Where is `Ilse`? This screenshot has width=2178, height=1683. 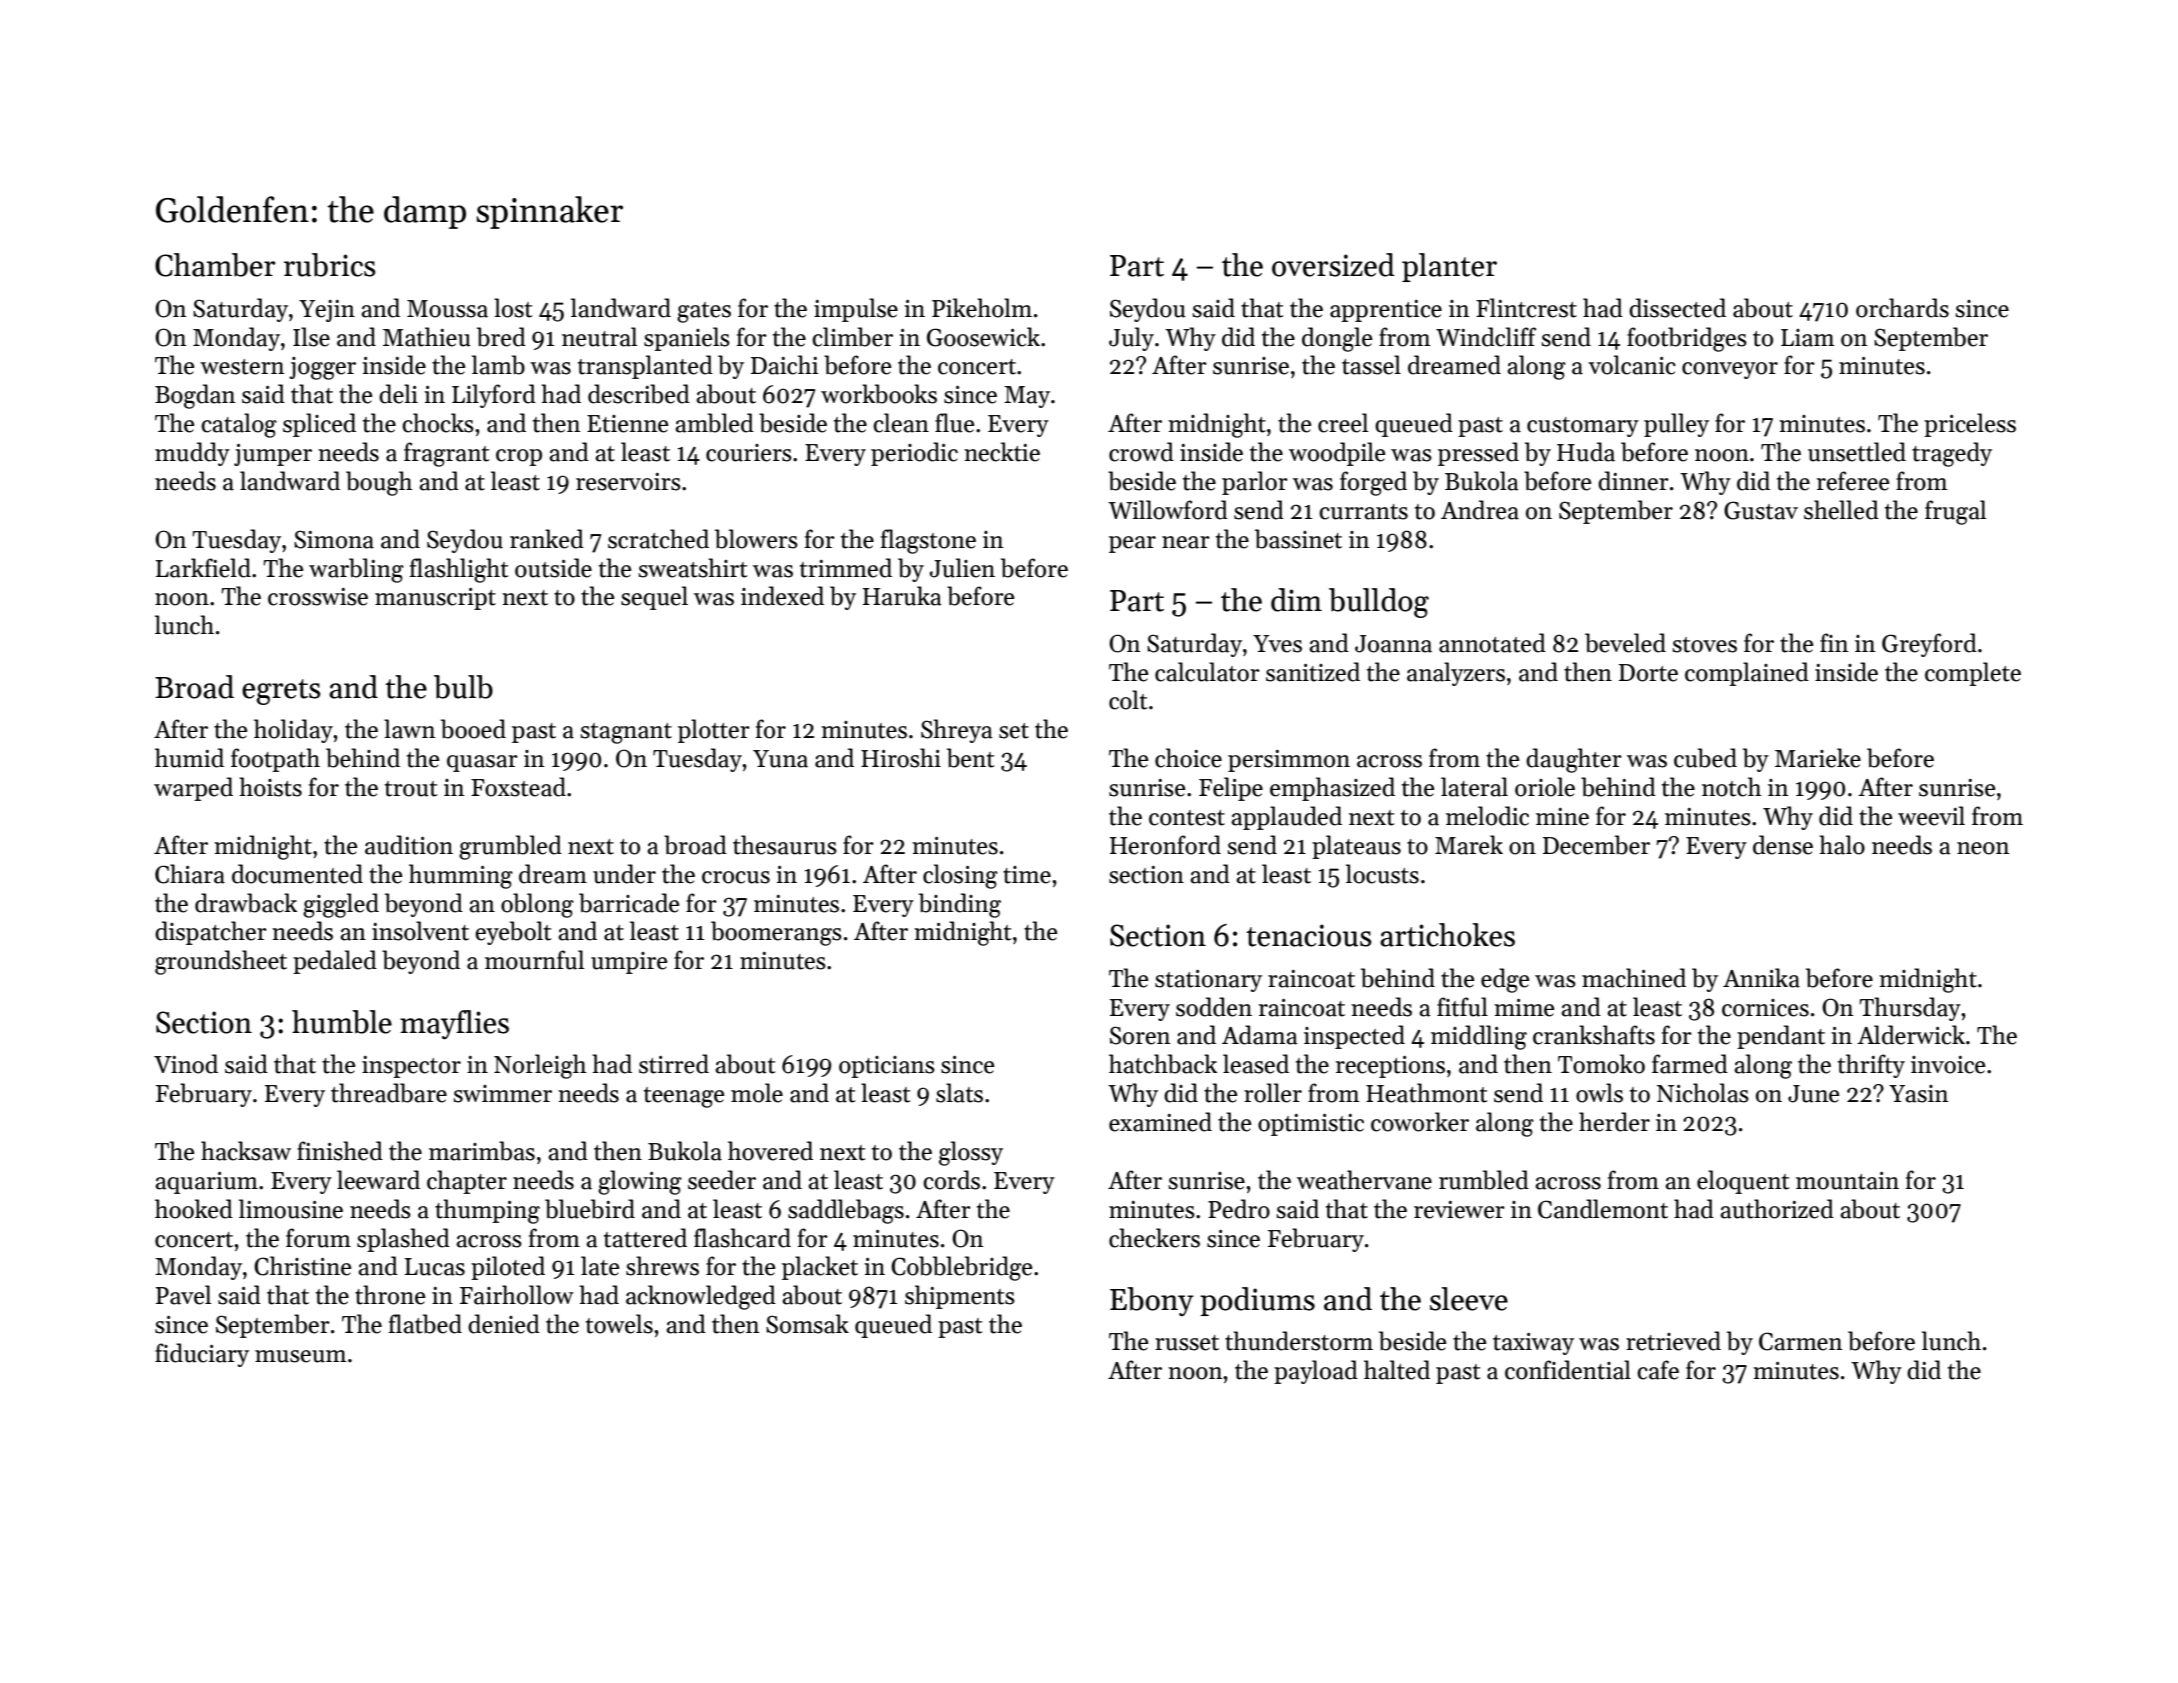
Ilse is located at coordinates (311, 337).
